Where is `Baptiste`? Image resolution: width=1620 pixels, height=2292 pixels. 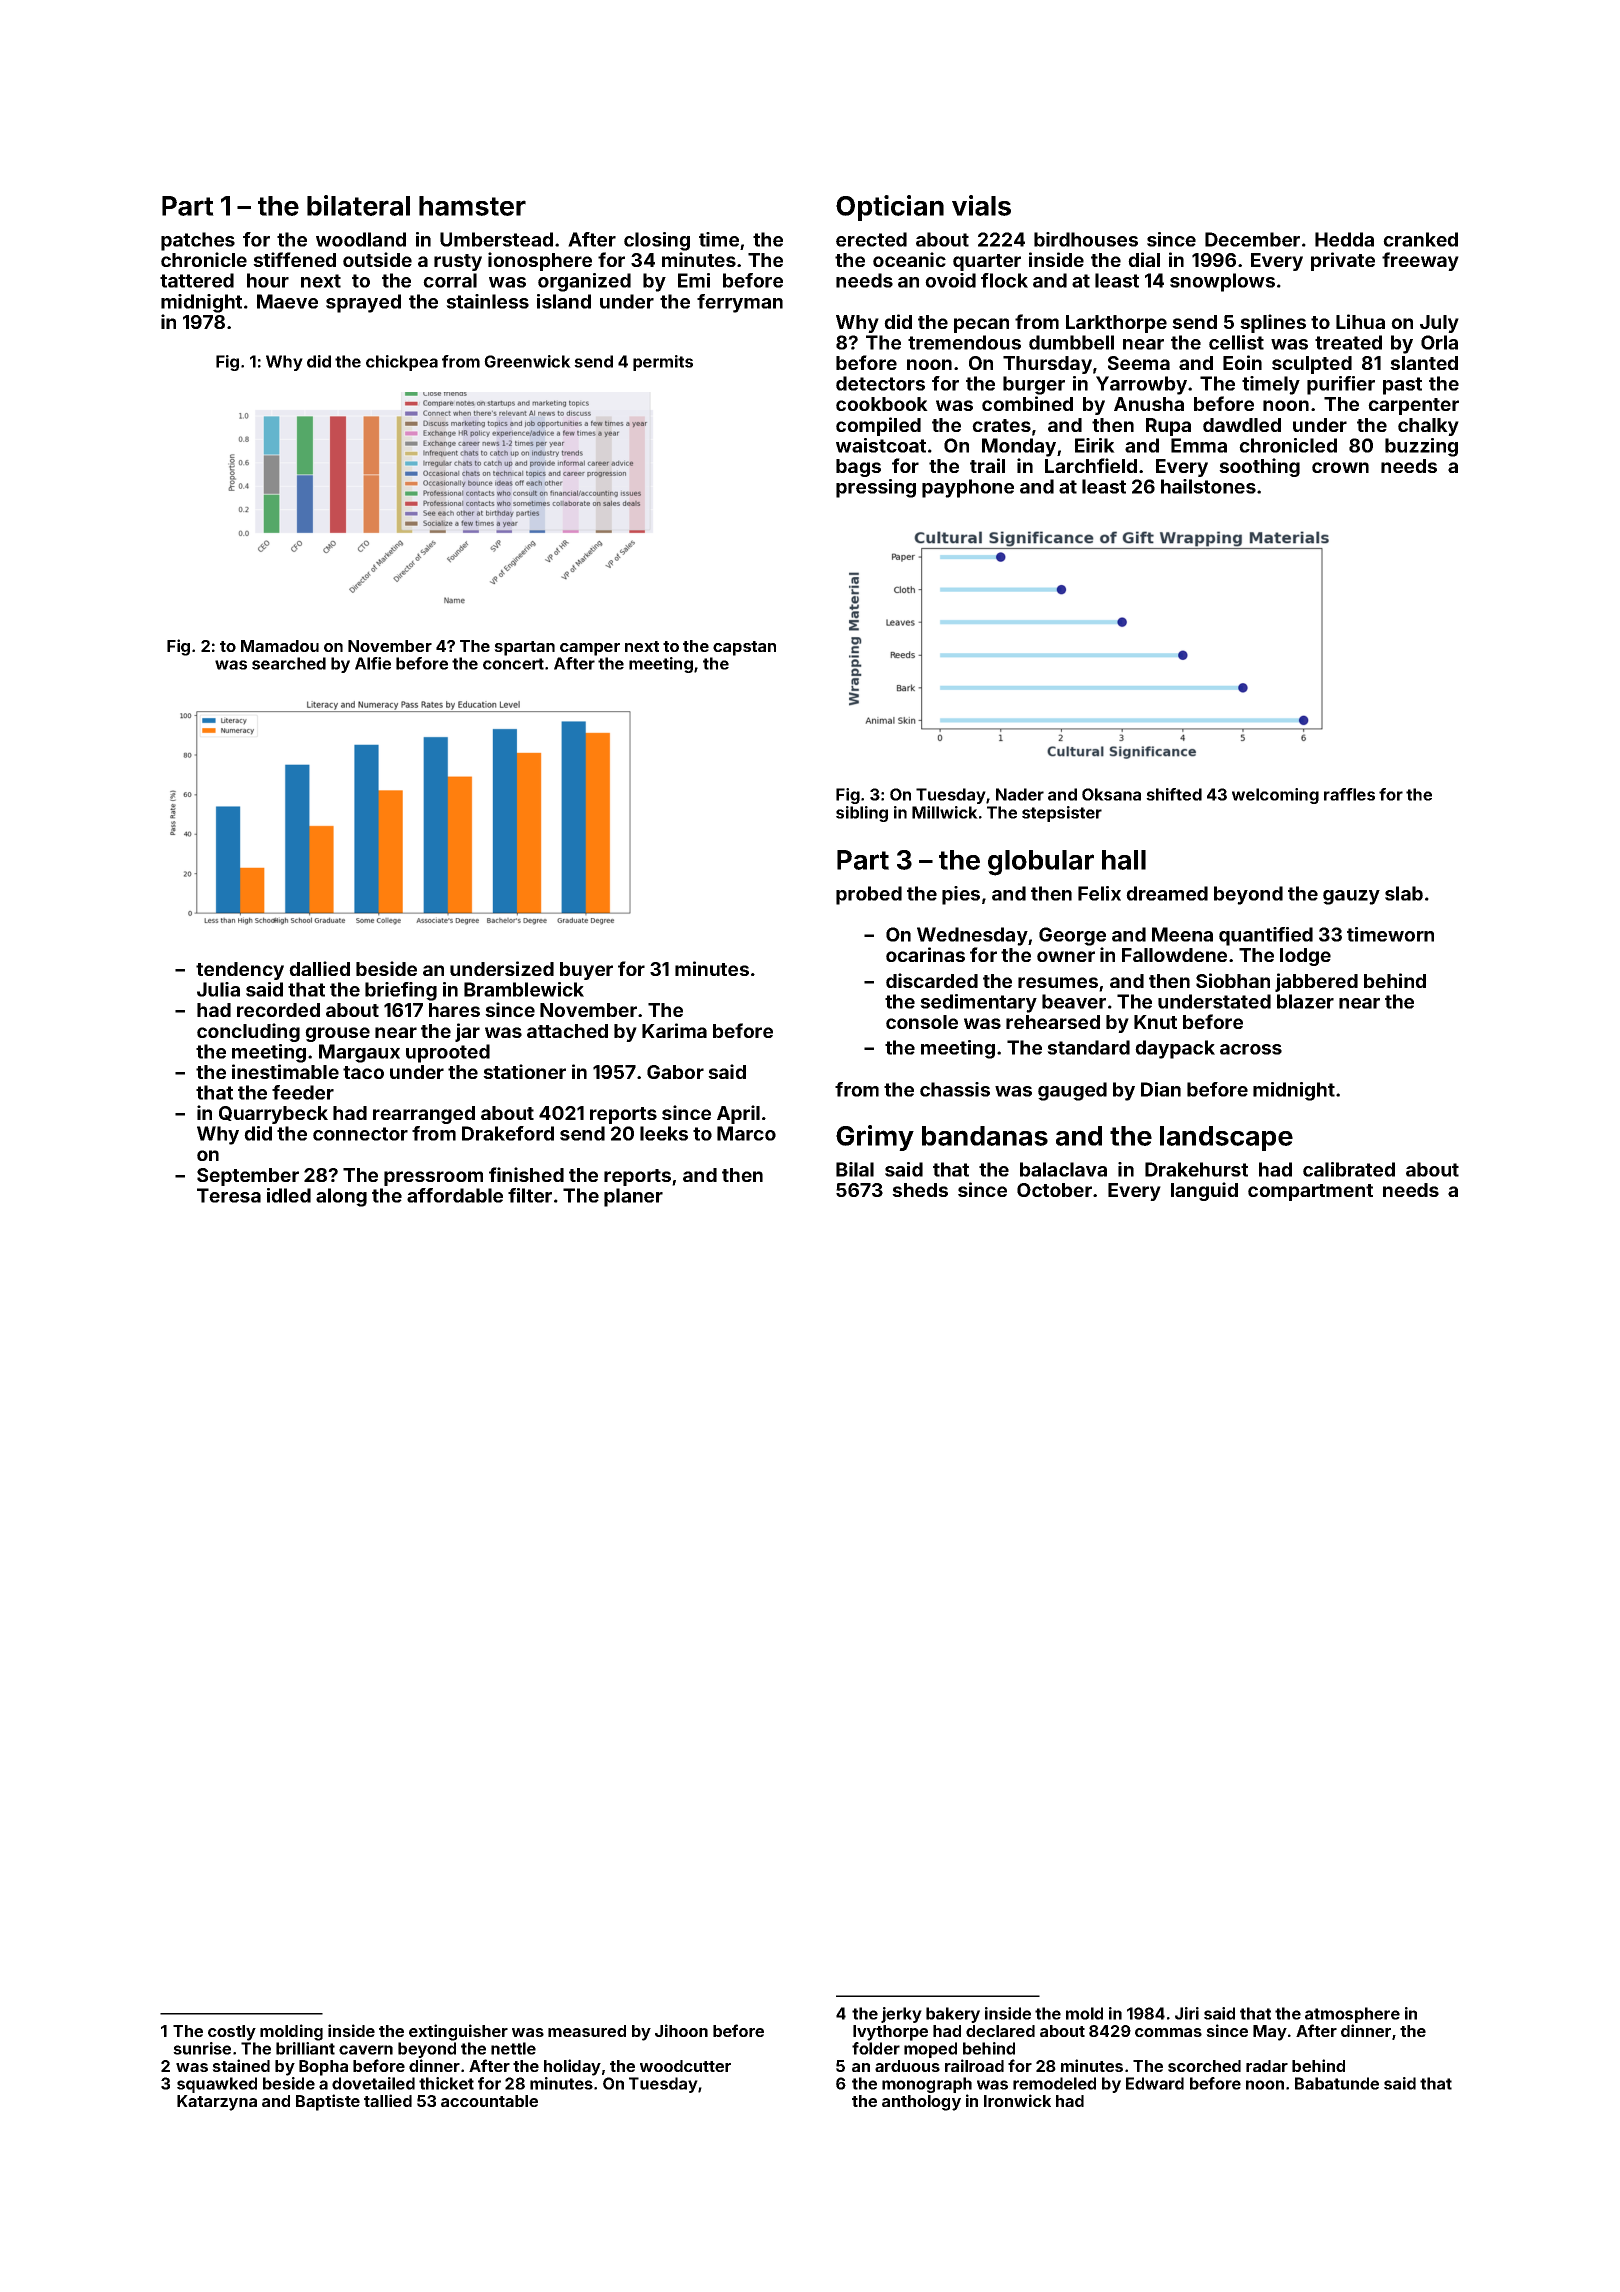 Baptiste is located at coordinates (328, 2102).
